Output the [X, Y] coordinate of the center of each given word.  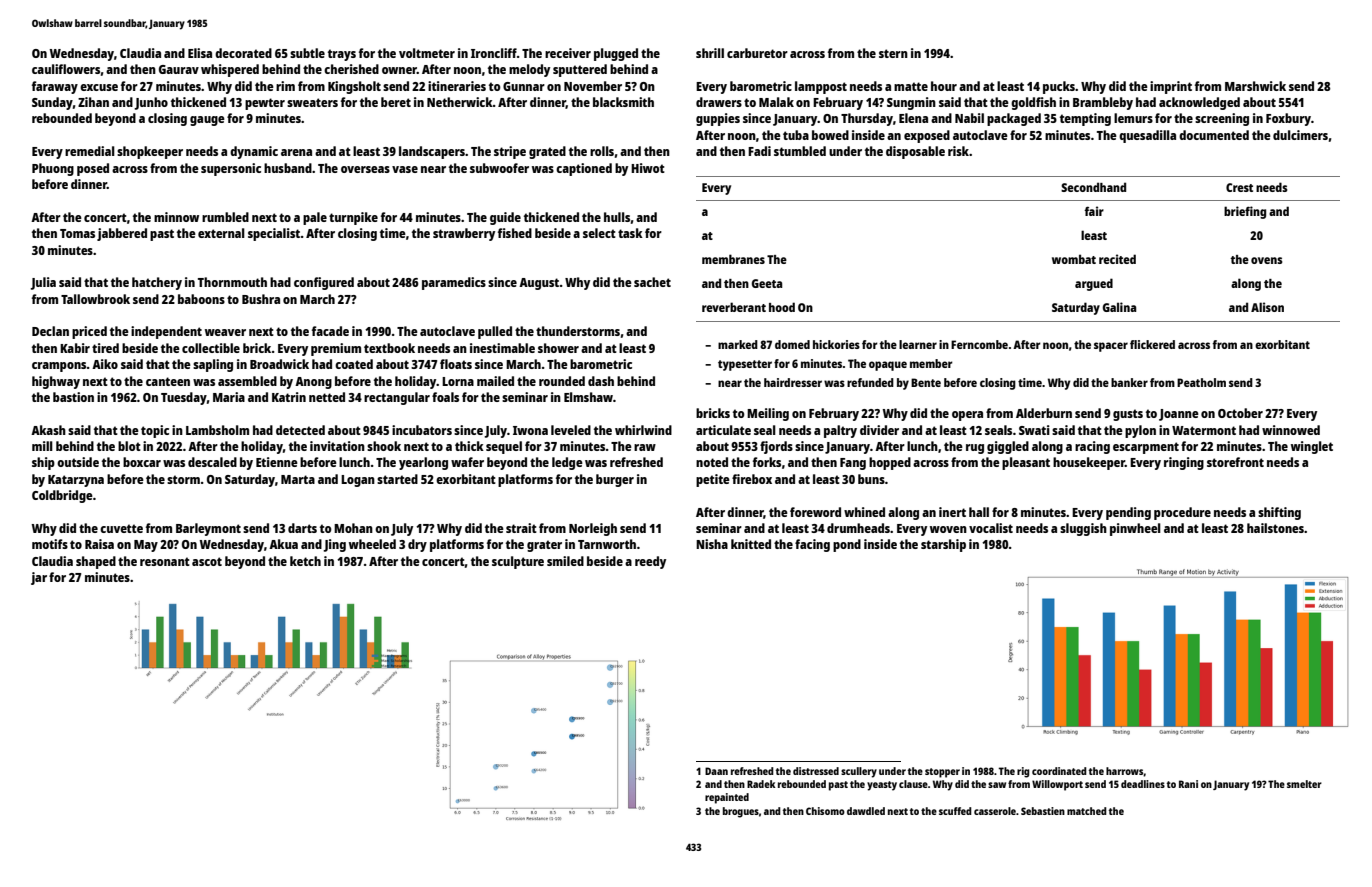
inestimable [502, 348]
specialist [274, 234]
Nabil [969, 118]
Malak [776, 102]
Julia [43, 283]
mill [42, 446]
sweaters [312, 102]
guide [505, 218]
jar [39, 578]
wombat [1074, 259]
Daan [716, 771]
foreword [815, 512]
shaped [96, 562]
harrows [1124, 771]
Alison [1267, 307]
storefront [1235, 462]
